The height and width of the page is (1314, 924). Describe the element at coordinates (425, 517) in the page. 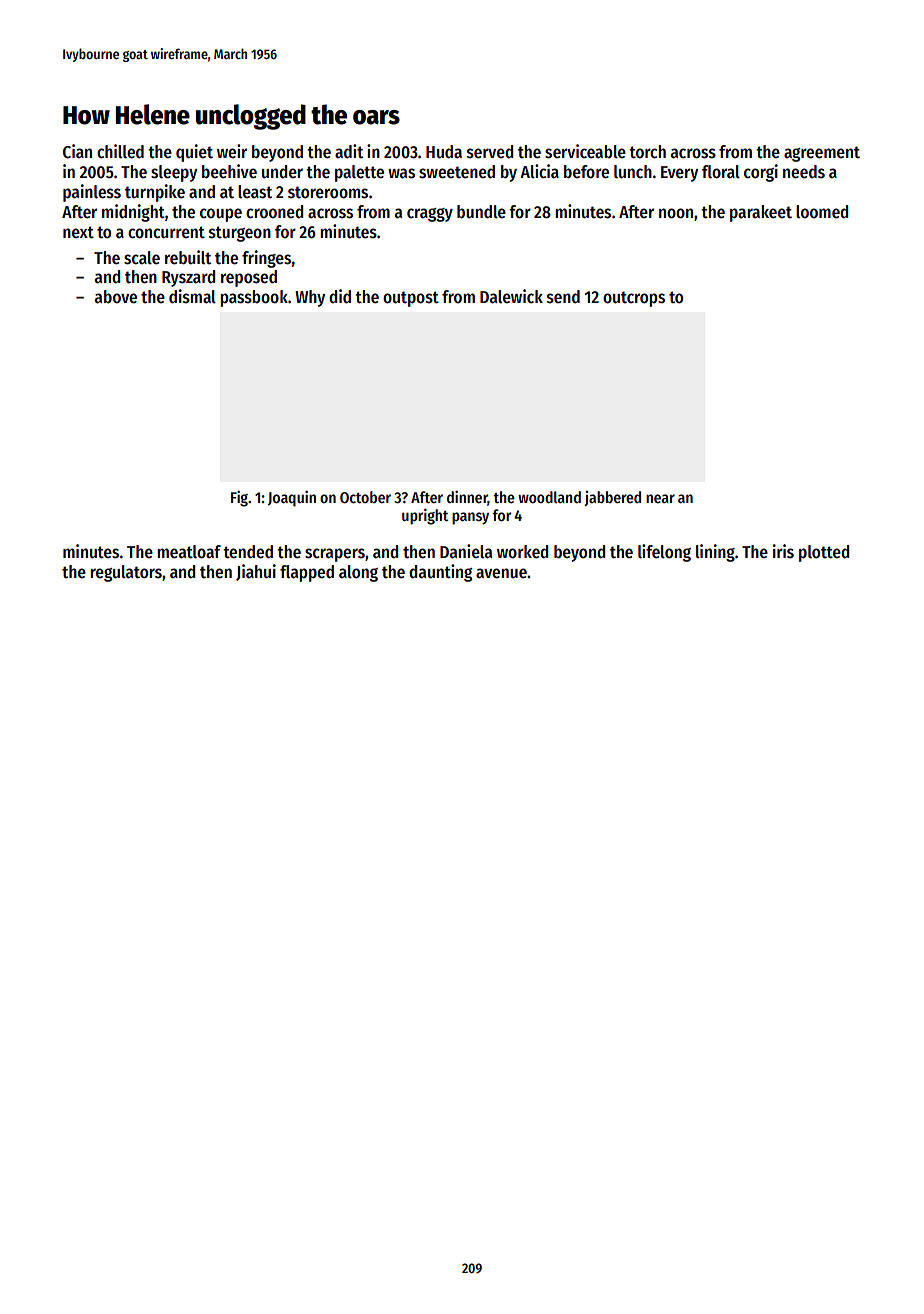

I see `upright` at that location.
